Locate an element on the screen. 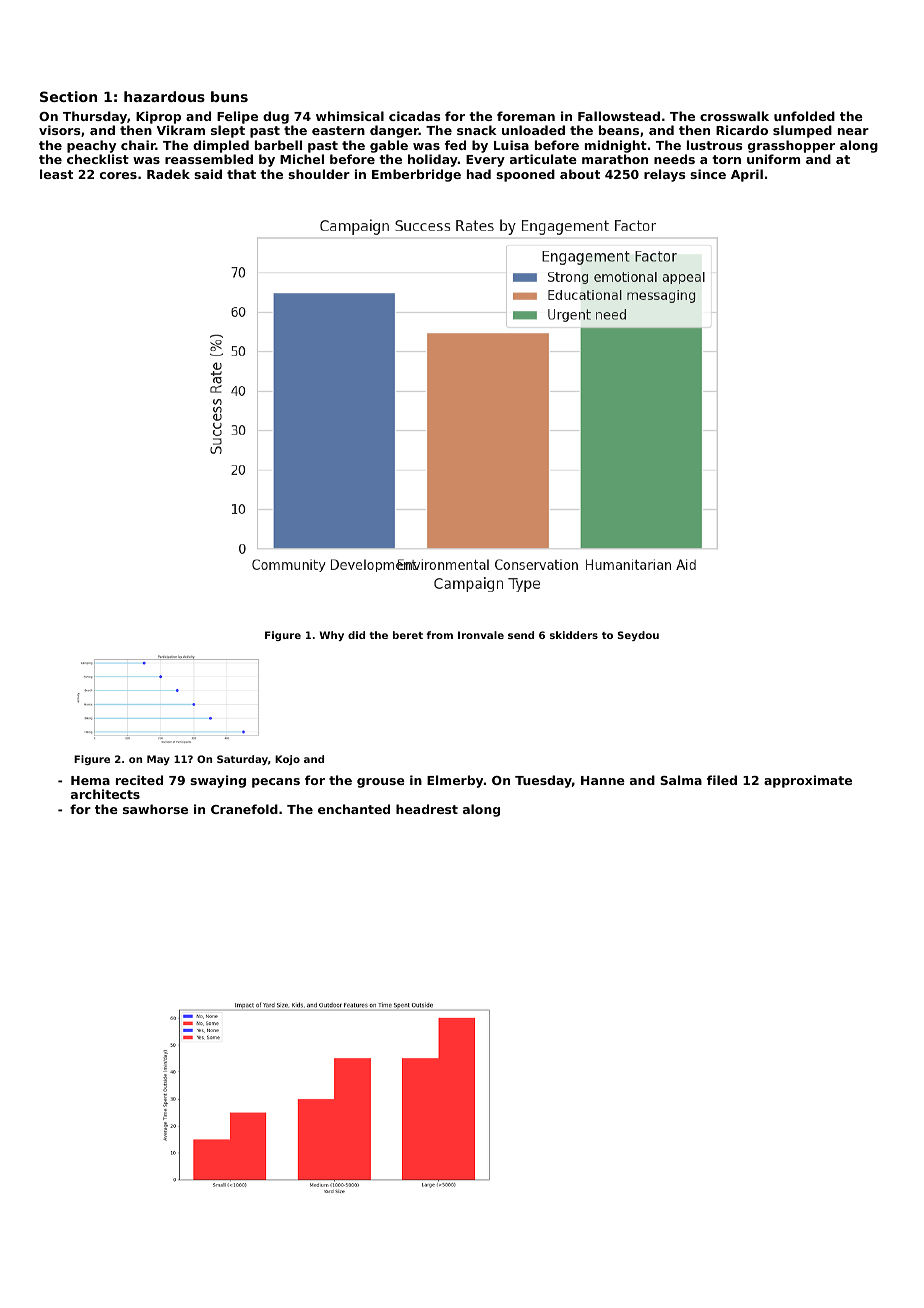 The image size is (924, 1308). sawhorse is located at coordinates (155, 809).
